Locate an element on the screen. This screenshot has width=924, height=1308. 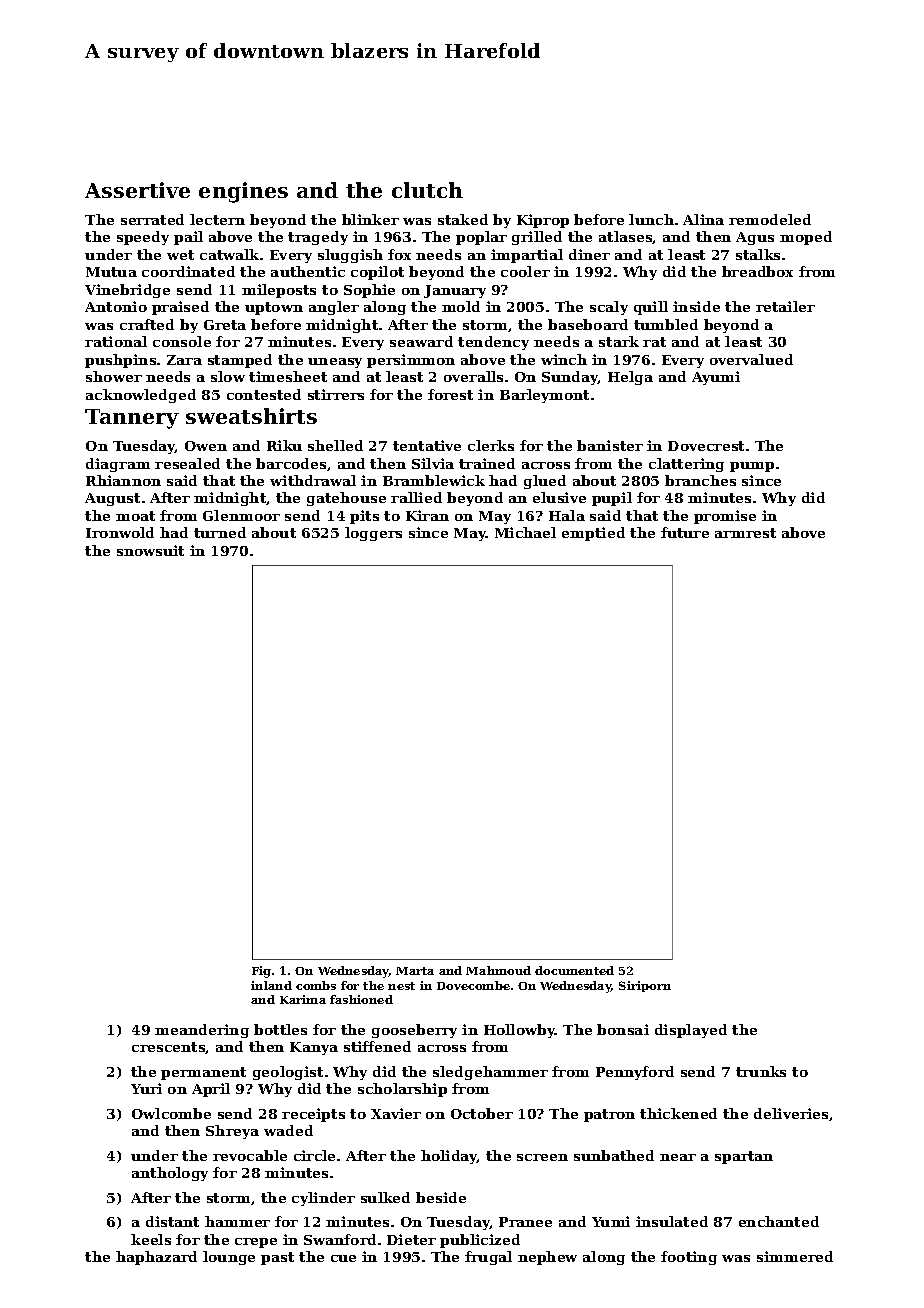
clutch is located at coordinates (427, 190).
